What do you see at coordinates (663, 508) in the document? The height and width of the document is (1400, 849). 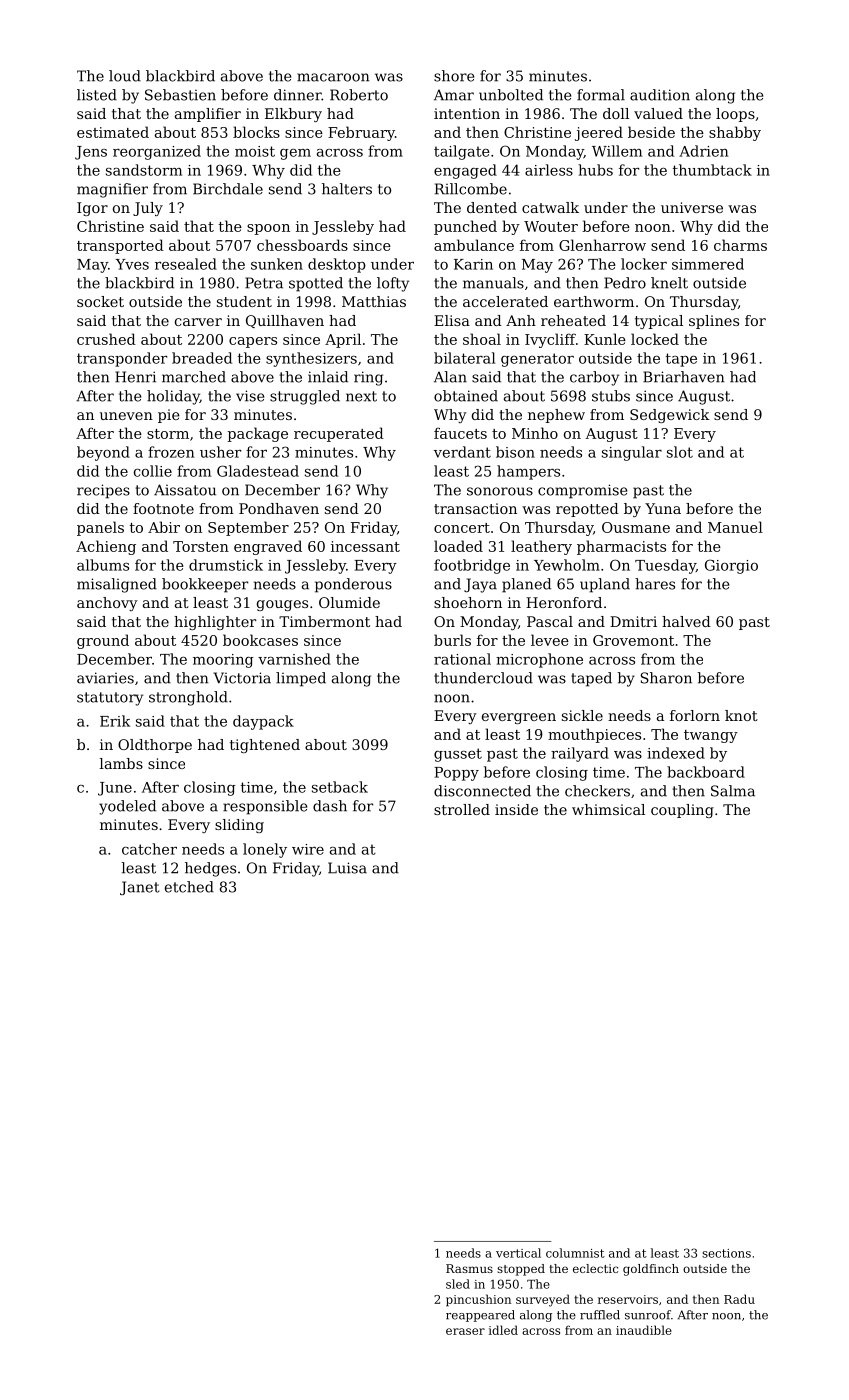 I see `Yuna` at bounding box center [663, 508].
